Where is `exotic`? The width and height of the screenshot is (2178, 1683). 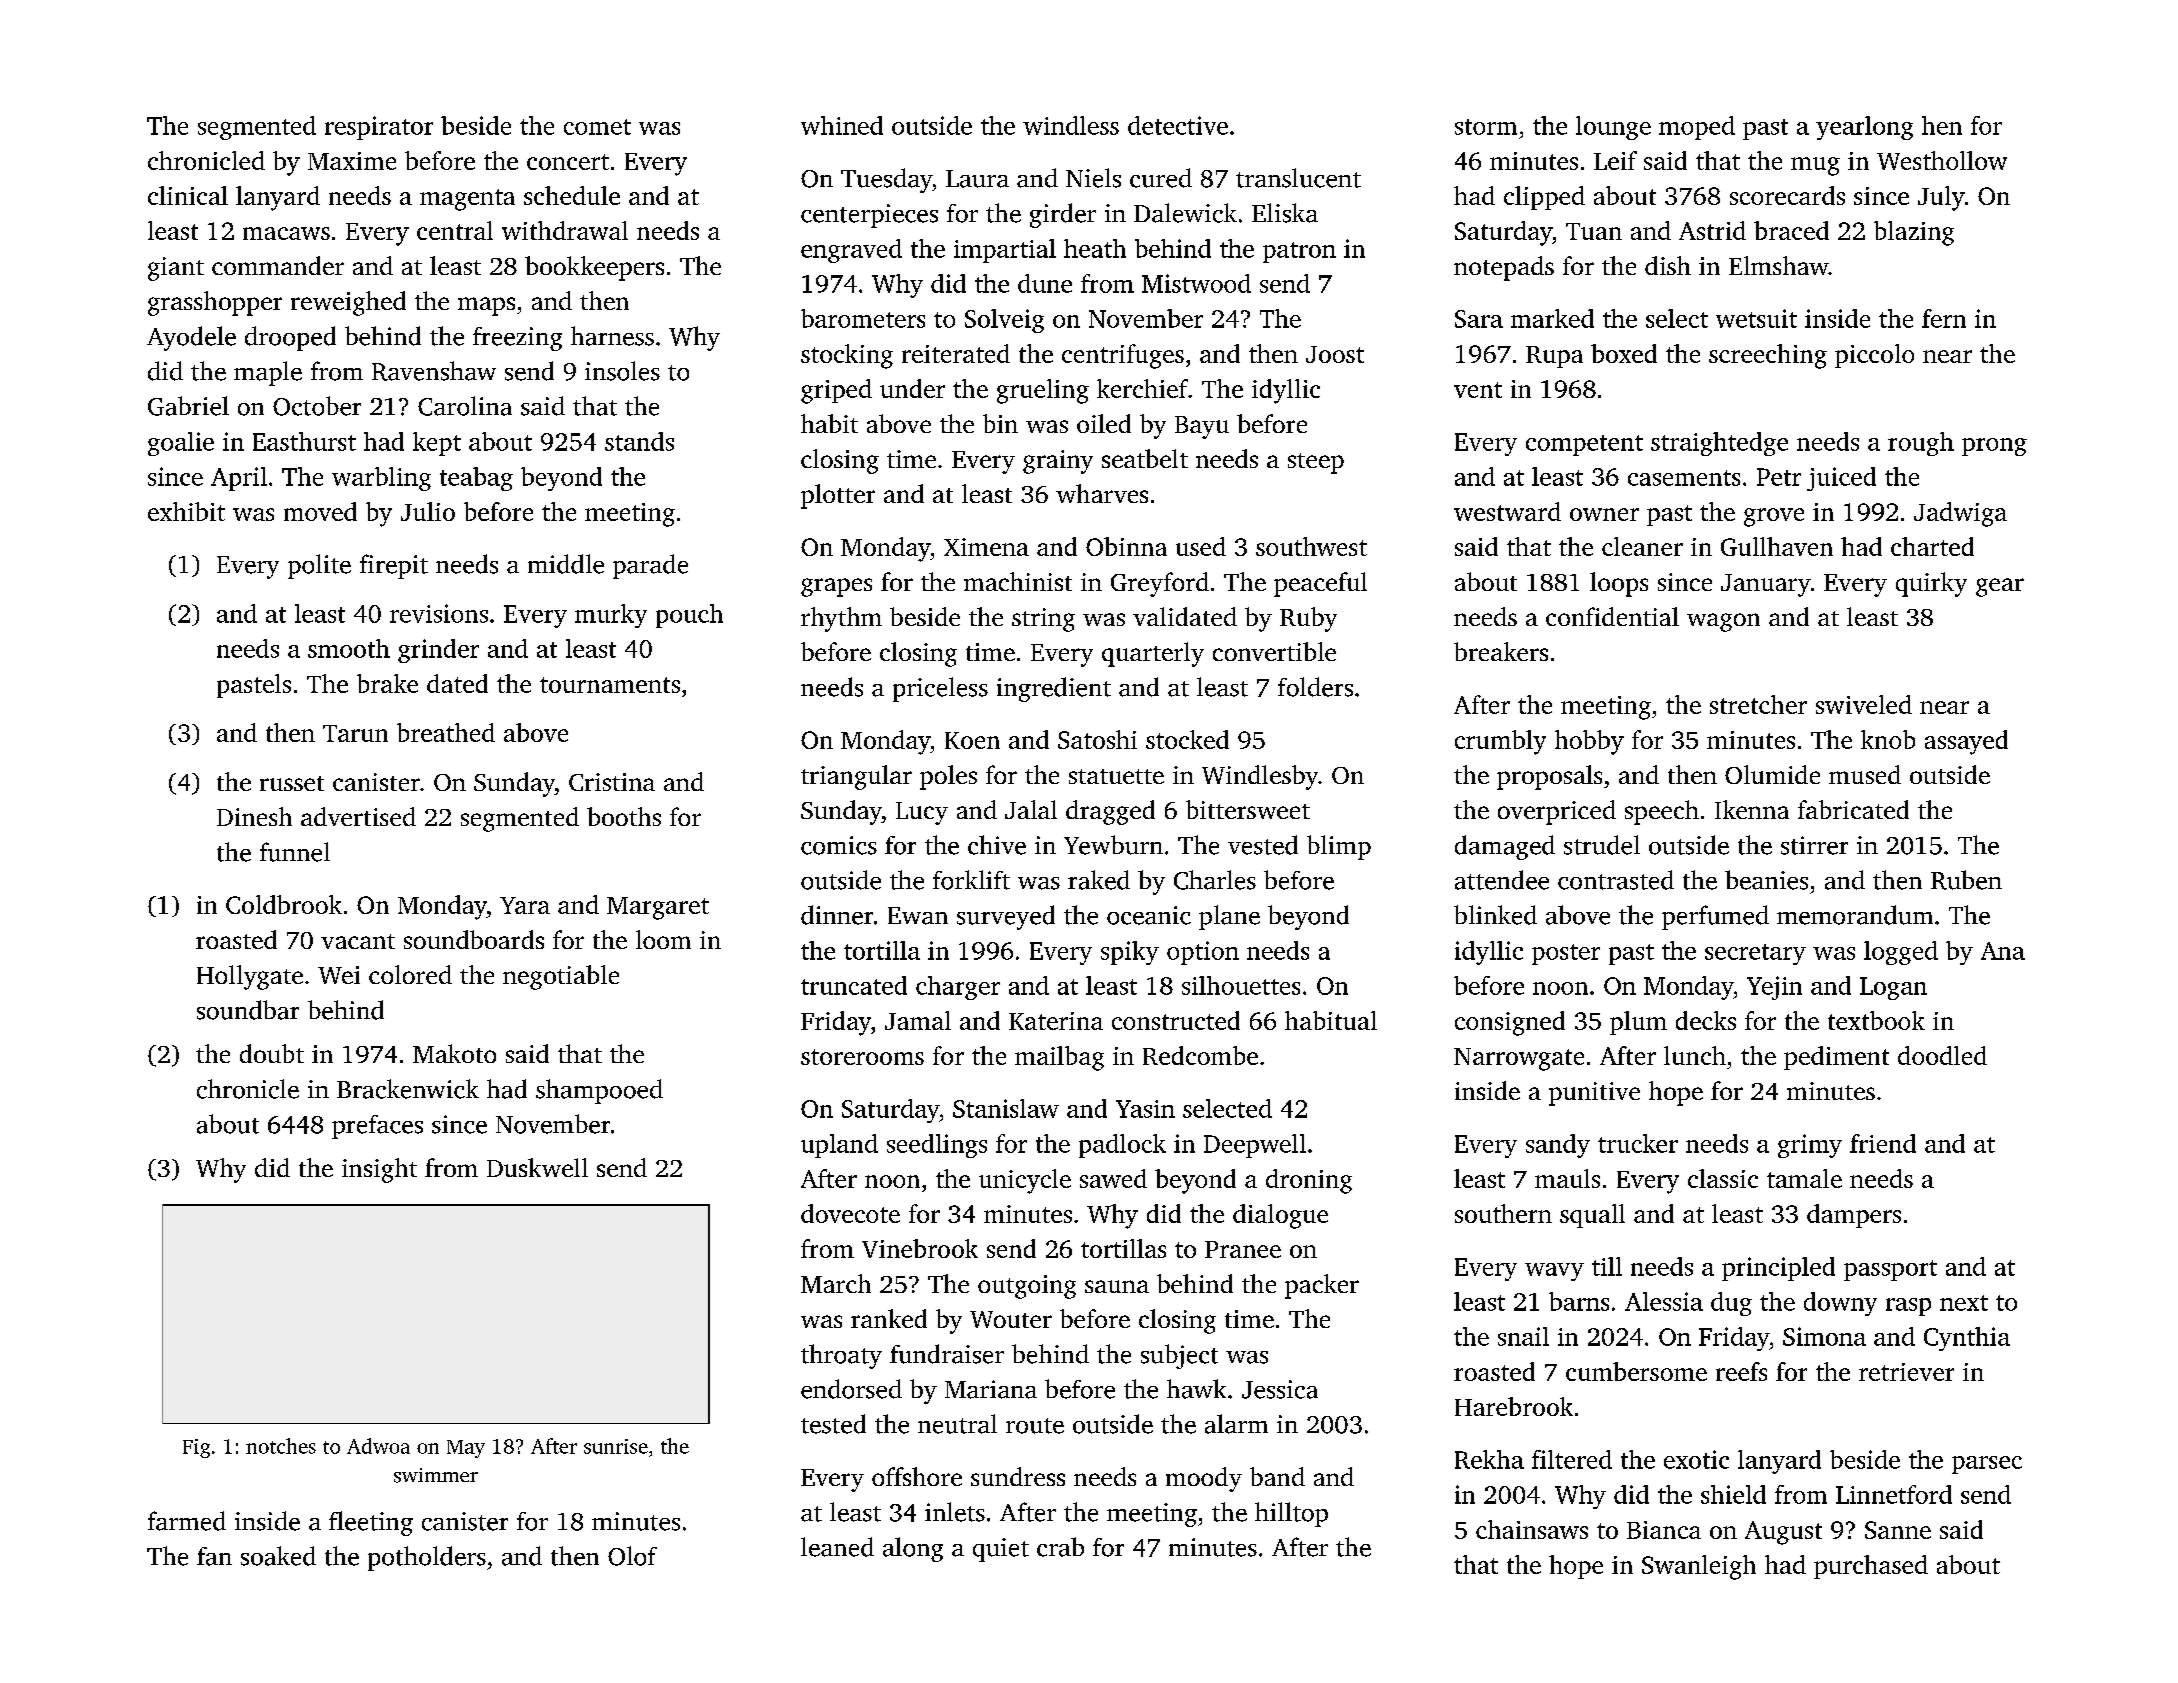
exotic is located at coordinates (1696, 1459).
